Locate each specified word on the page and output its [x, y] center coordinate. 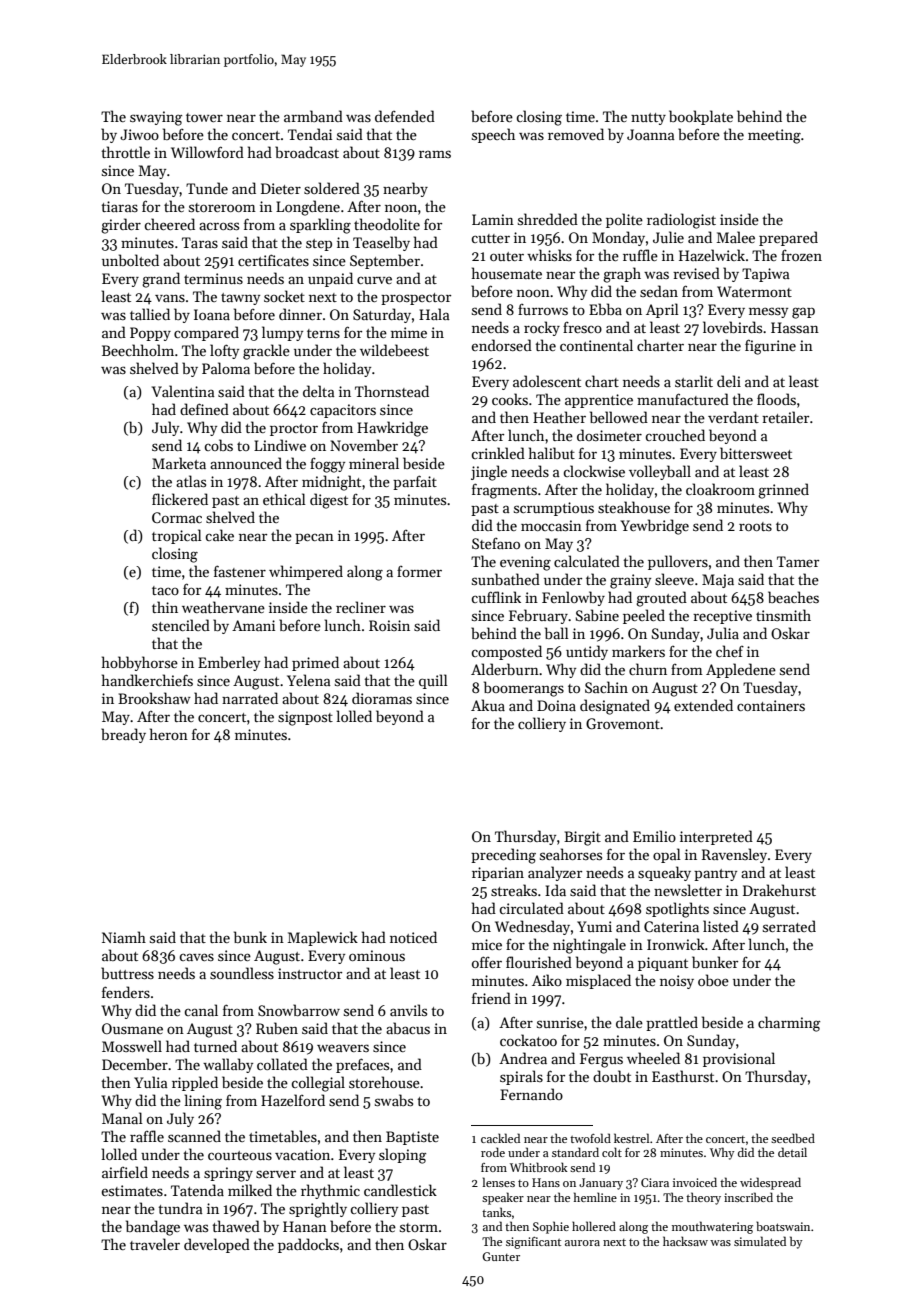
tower [204, 117]
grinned [783, 491]
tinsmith [783, 615]
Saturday [382, 315]
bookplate [701, 117]
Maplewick [323, 938]
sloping [402, 1156]
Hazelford [293, 1100]
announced [246, 463]
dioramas [382, 698]
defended [405, 116]
